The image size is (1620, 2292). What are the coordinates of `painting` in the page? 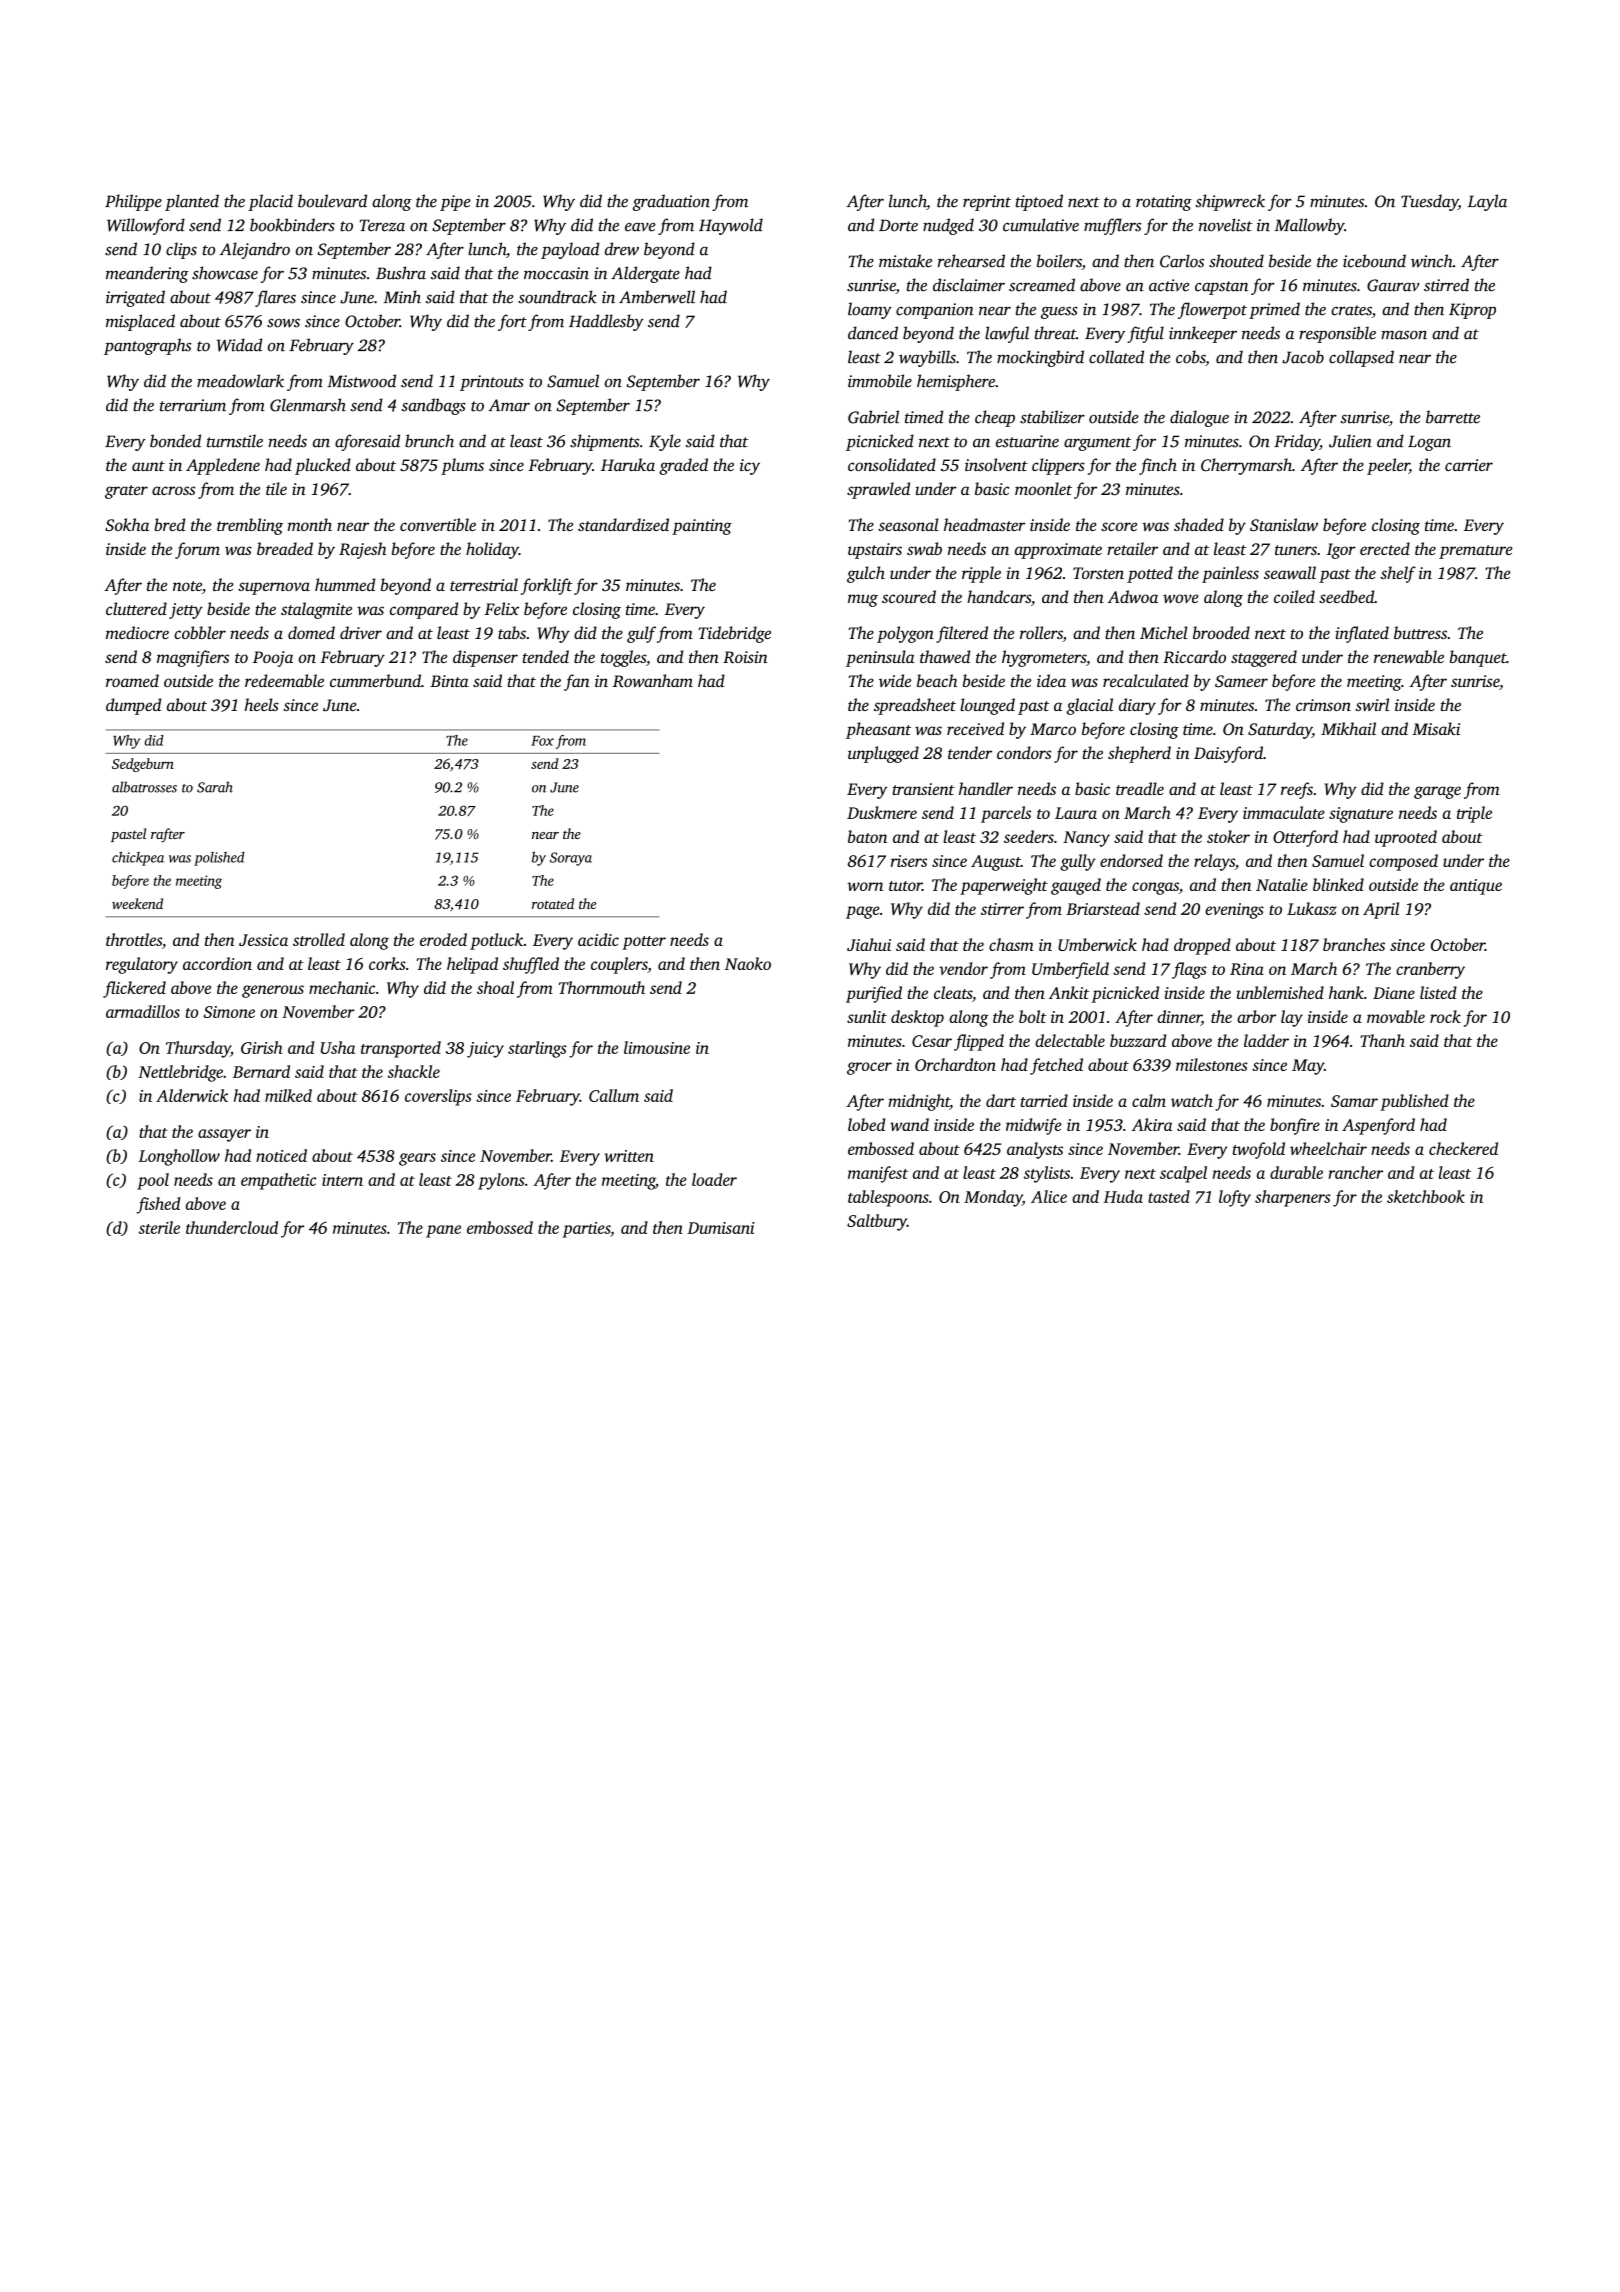 It's located at (702, 527).
